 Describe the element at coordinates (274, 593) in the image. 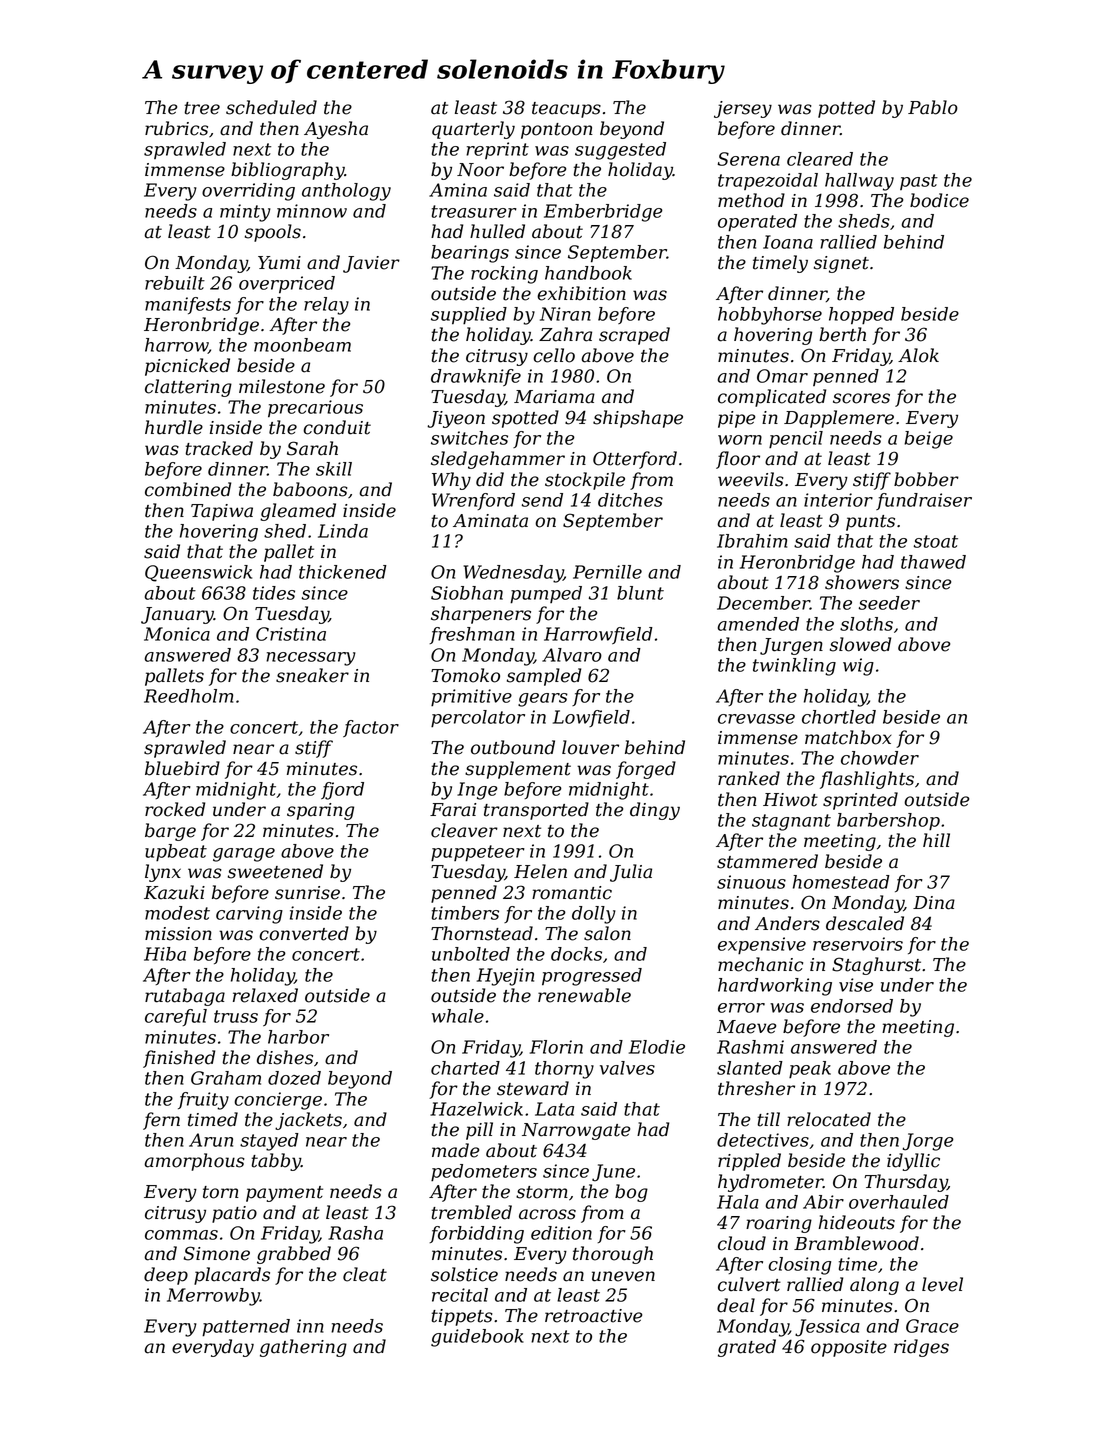

I see `tides` at that location.
